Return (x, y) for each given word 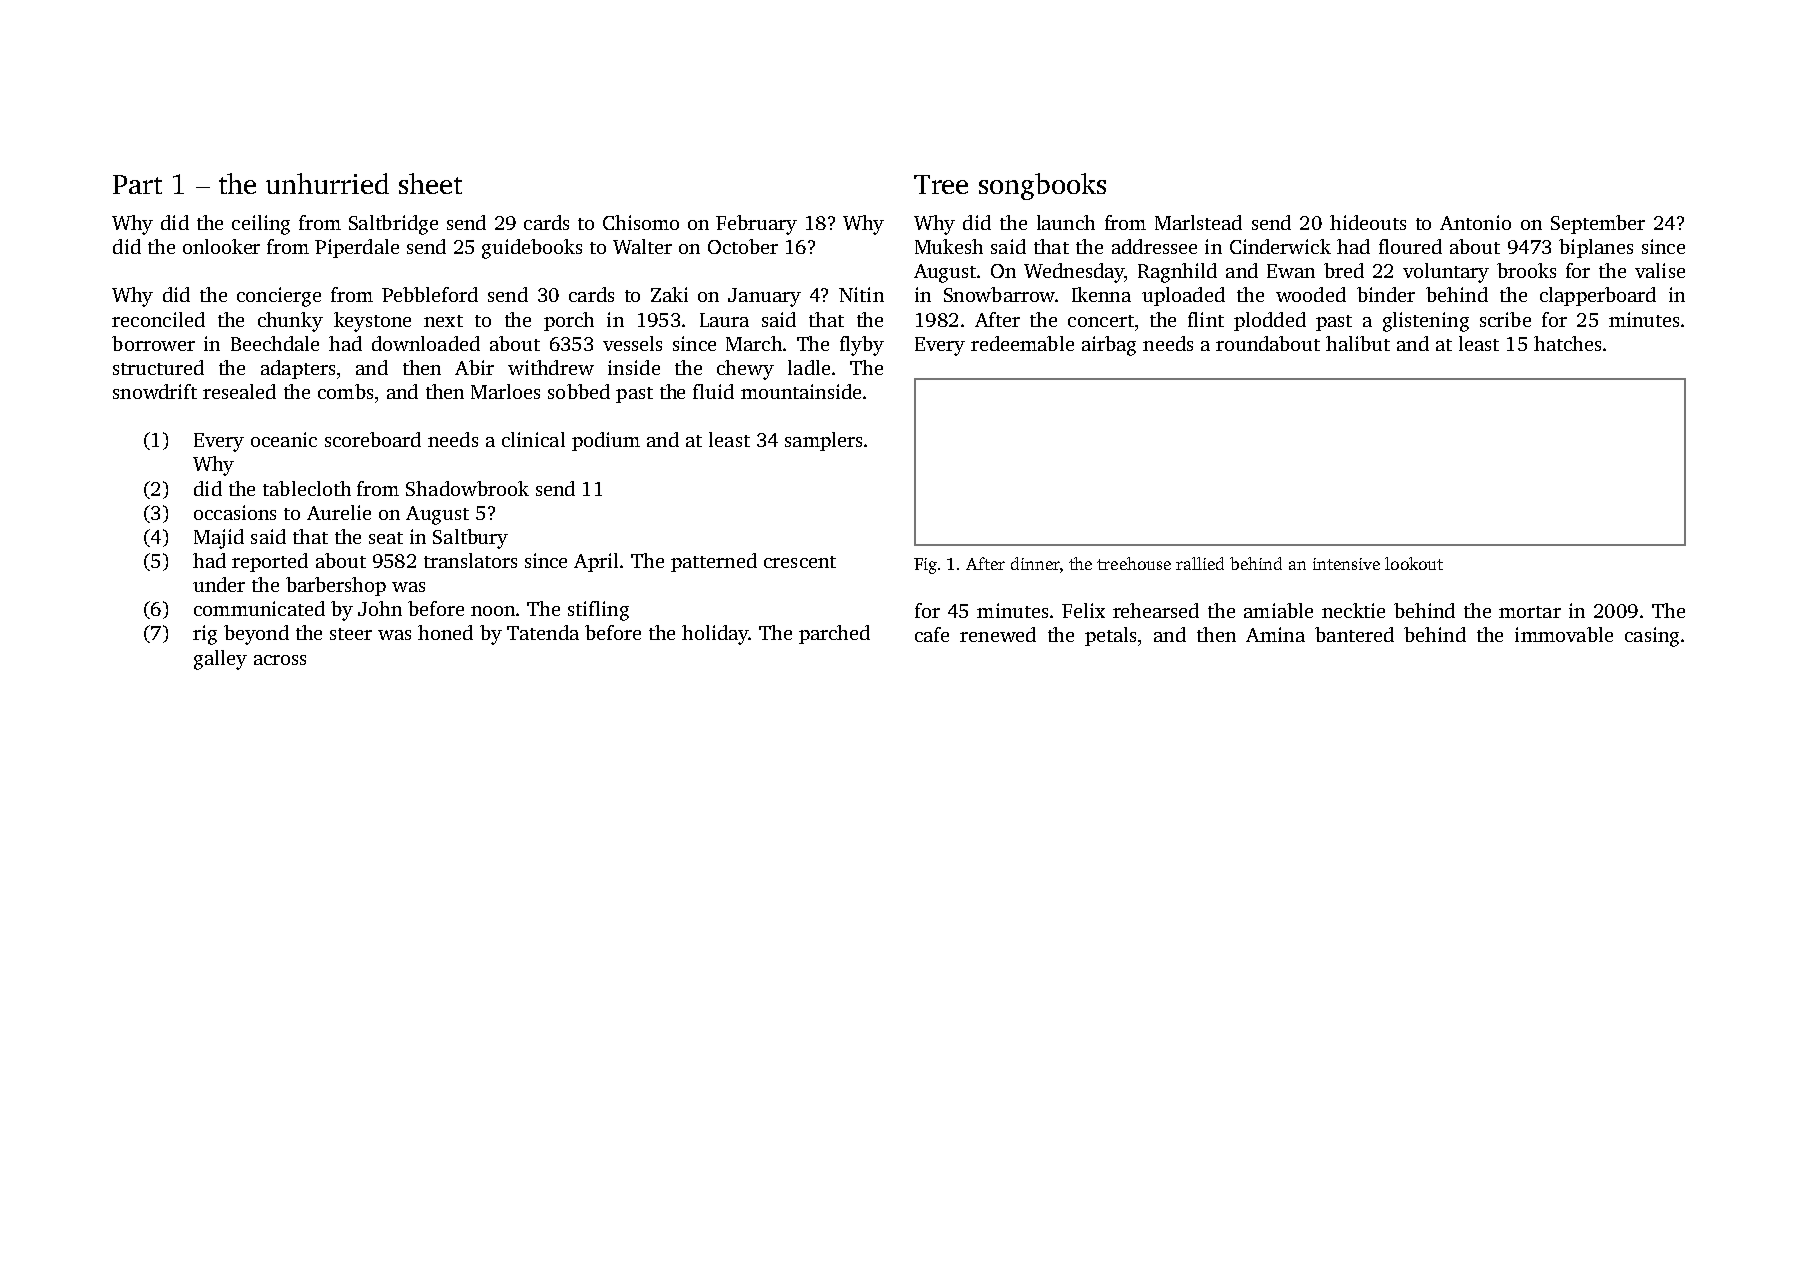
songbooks (1042, 186)
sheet (430, 183)
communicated (259, 608)
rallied (1200, 563)
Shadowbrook (467, 488)
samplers (823, 441)
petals (1110, 636)
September (1598, 224)
